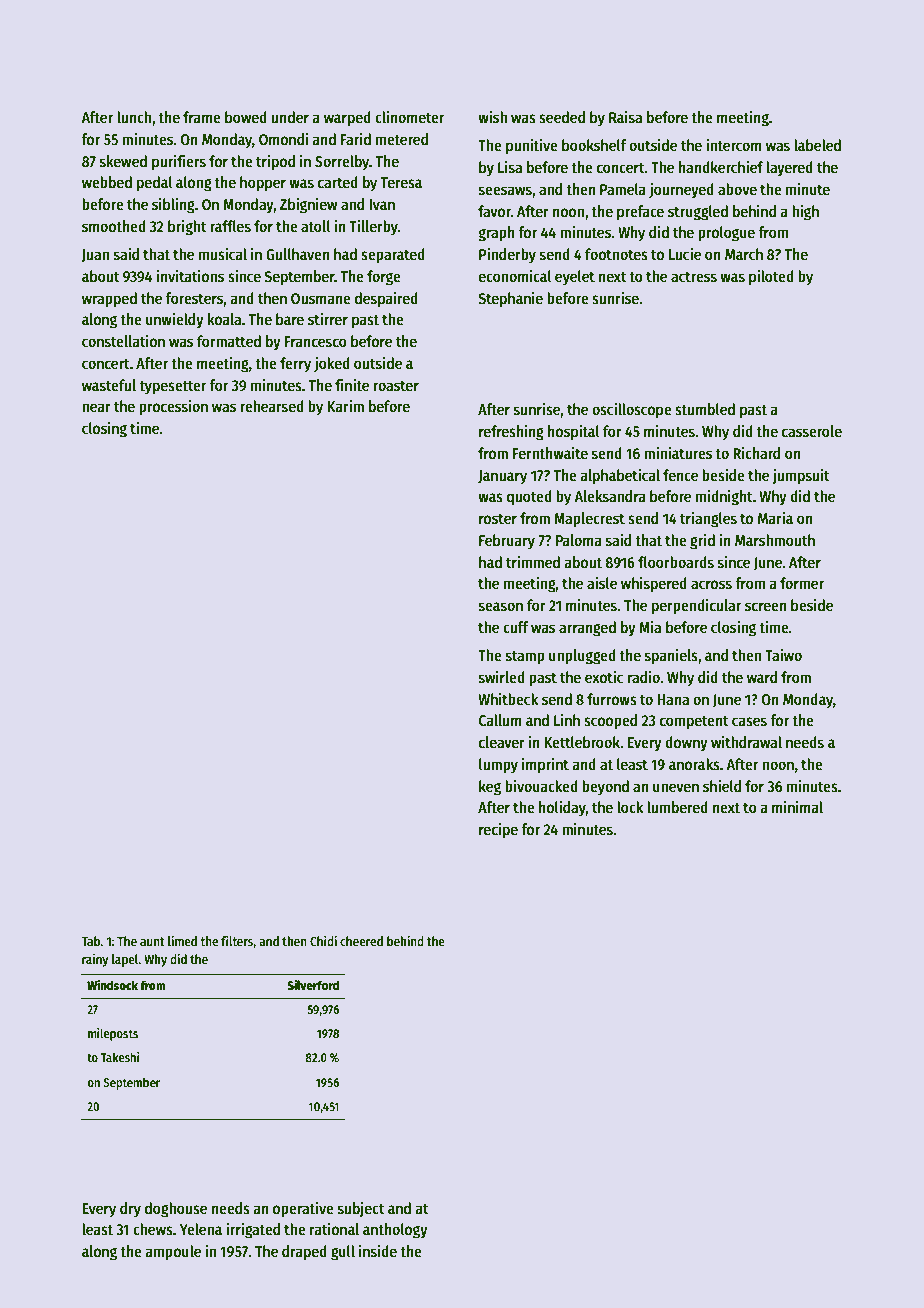 Image resolution: width=924 pixels, height=1308 pixels. I want to click on cuff, so click(516, 627).
